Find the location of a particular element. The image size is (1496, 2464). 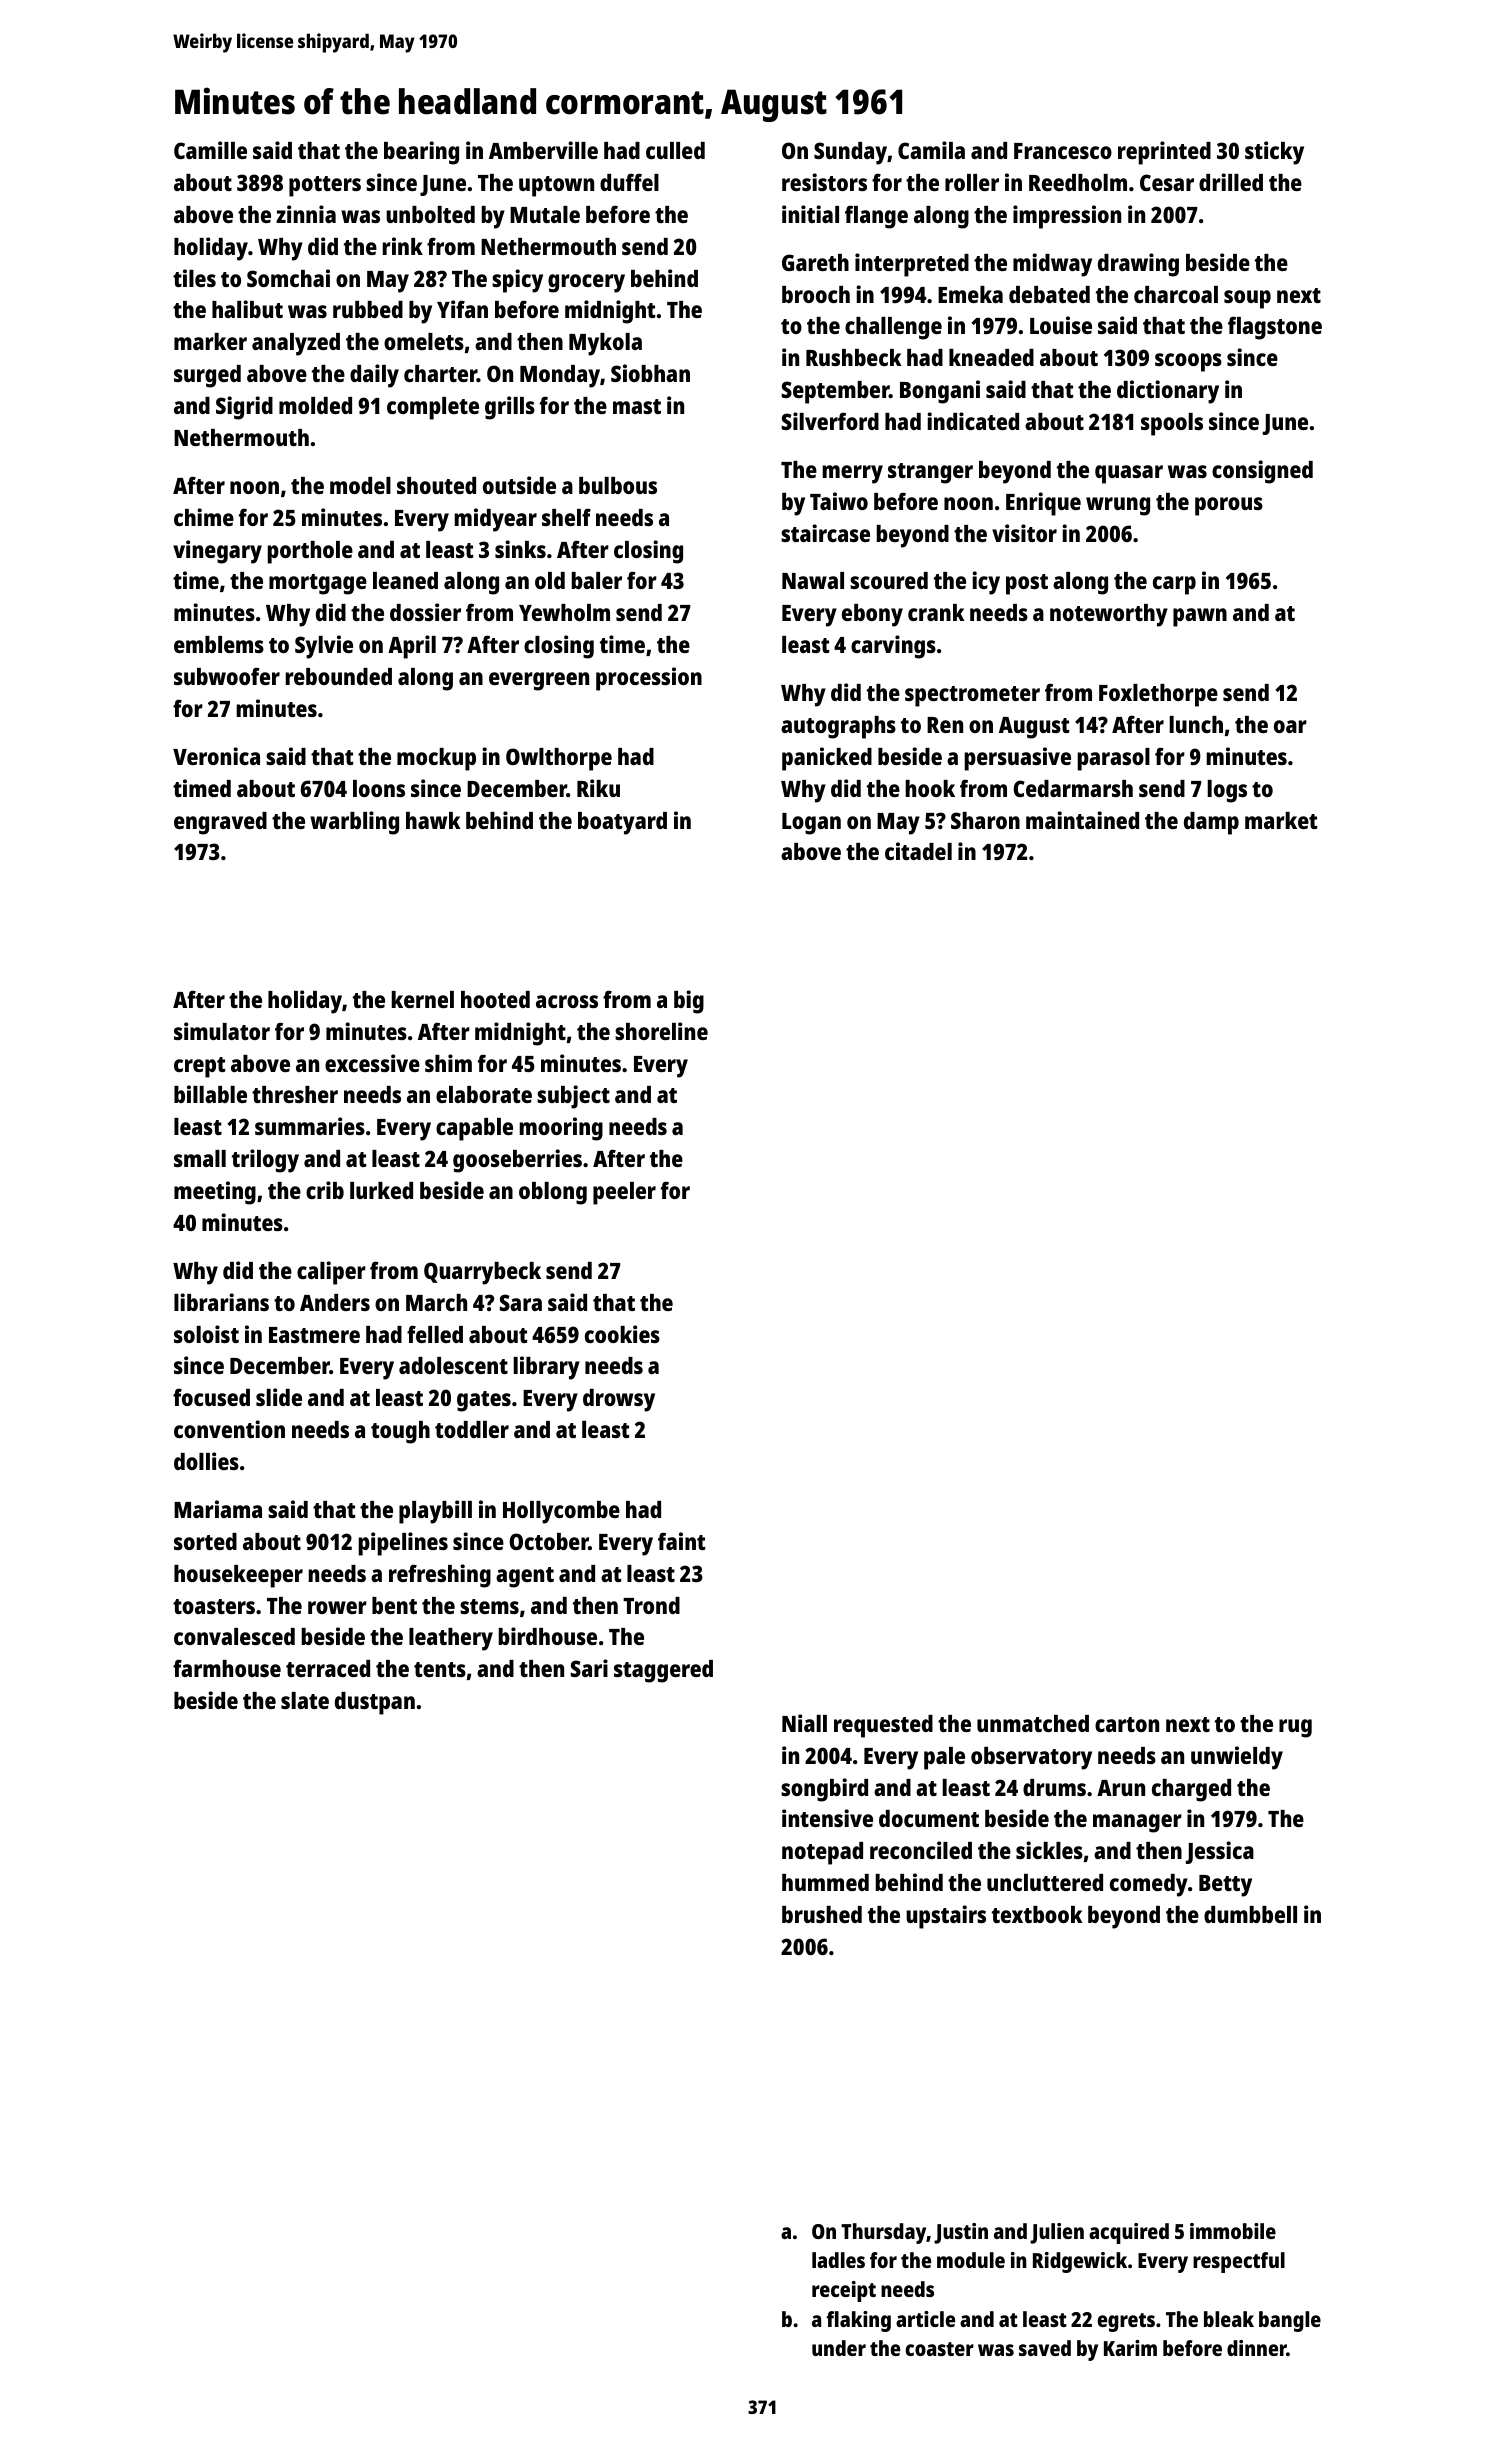

Camille is located at coordinates (210, 150).
